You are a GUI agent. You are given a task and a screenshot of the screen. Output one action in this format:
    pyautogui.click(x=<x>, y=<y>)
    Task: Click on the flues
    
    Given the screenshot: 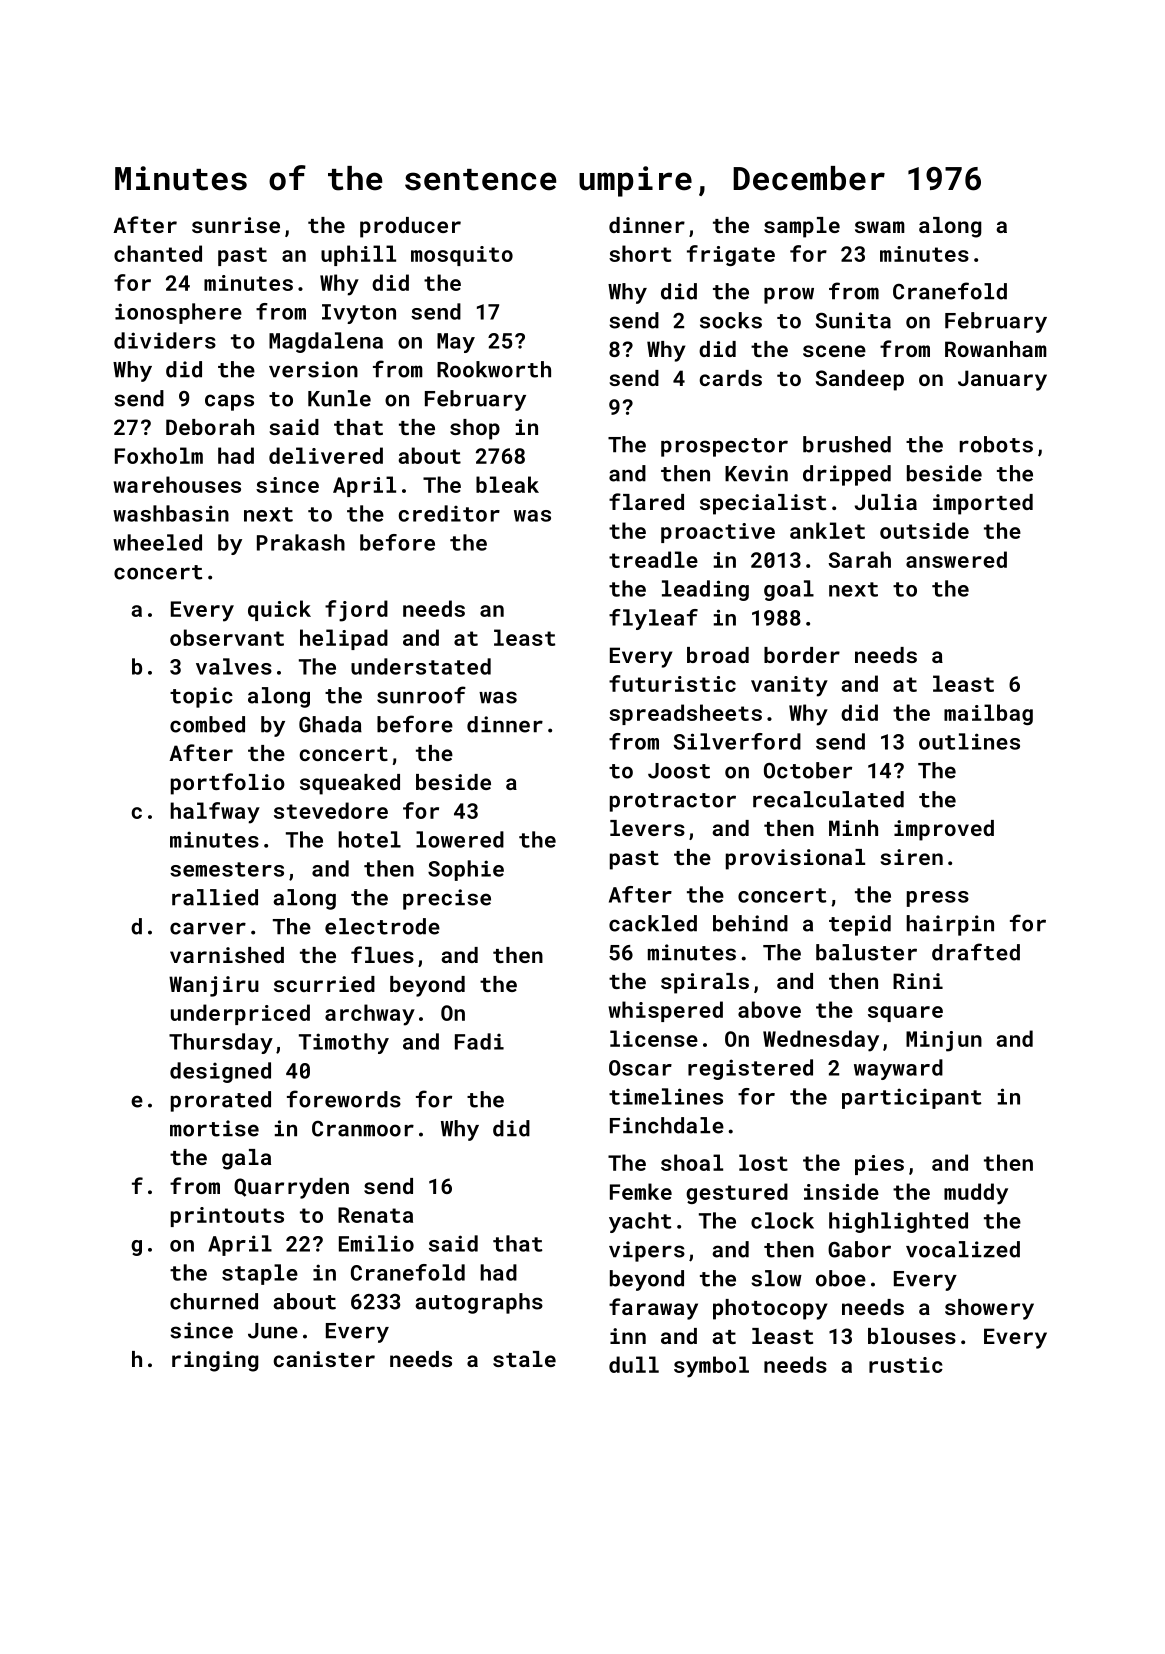 What is the action you would take?
    pyautogui.click(x=382, y=954)
